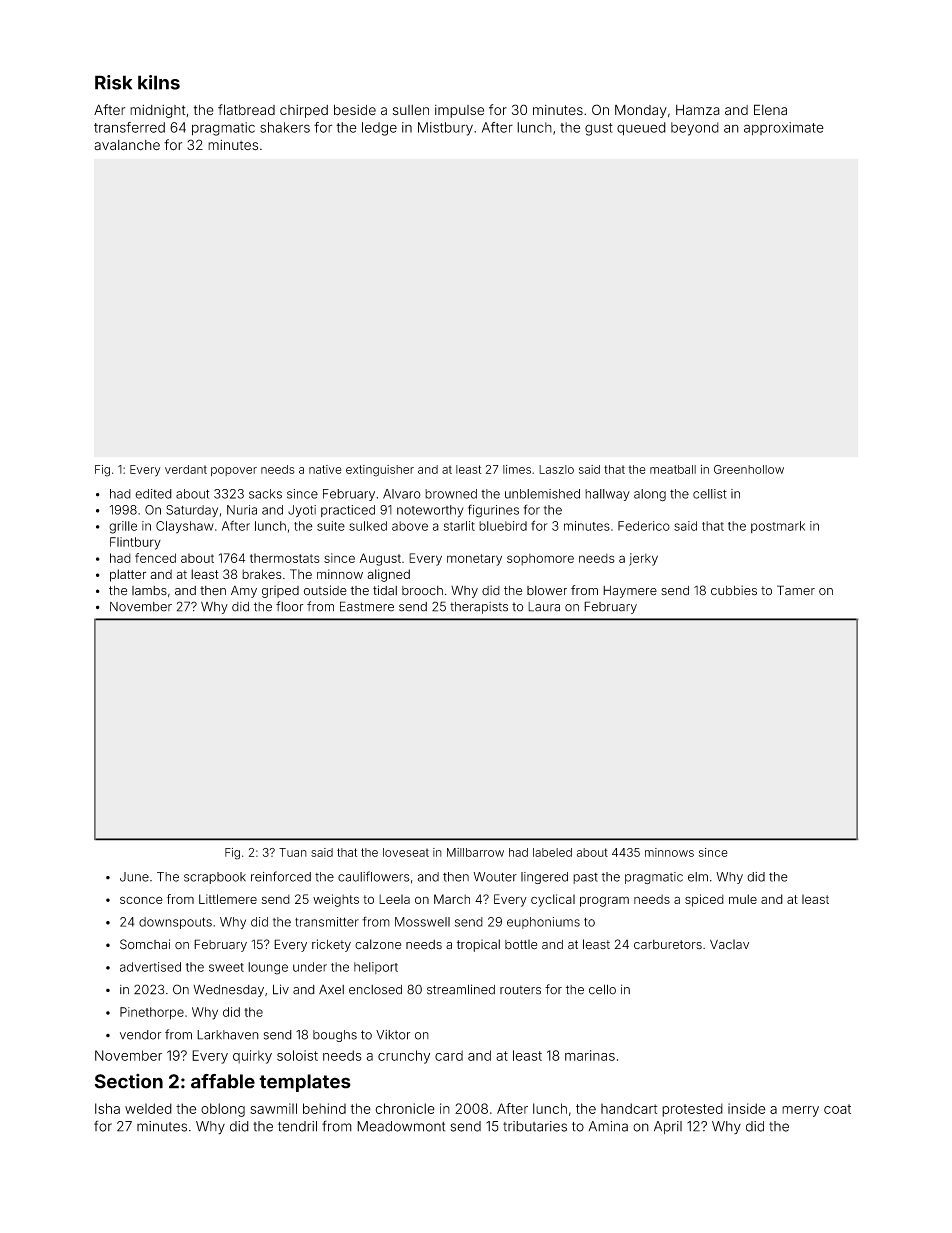 This page has width=952, height=1233. Describe the element at coordinates (641, 111) in the page. I see `Monday` at that location.
